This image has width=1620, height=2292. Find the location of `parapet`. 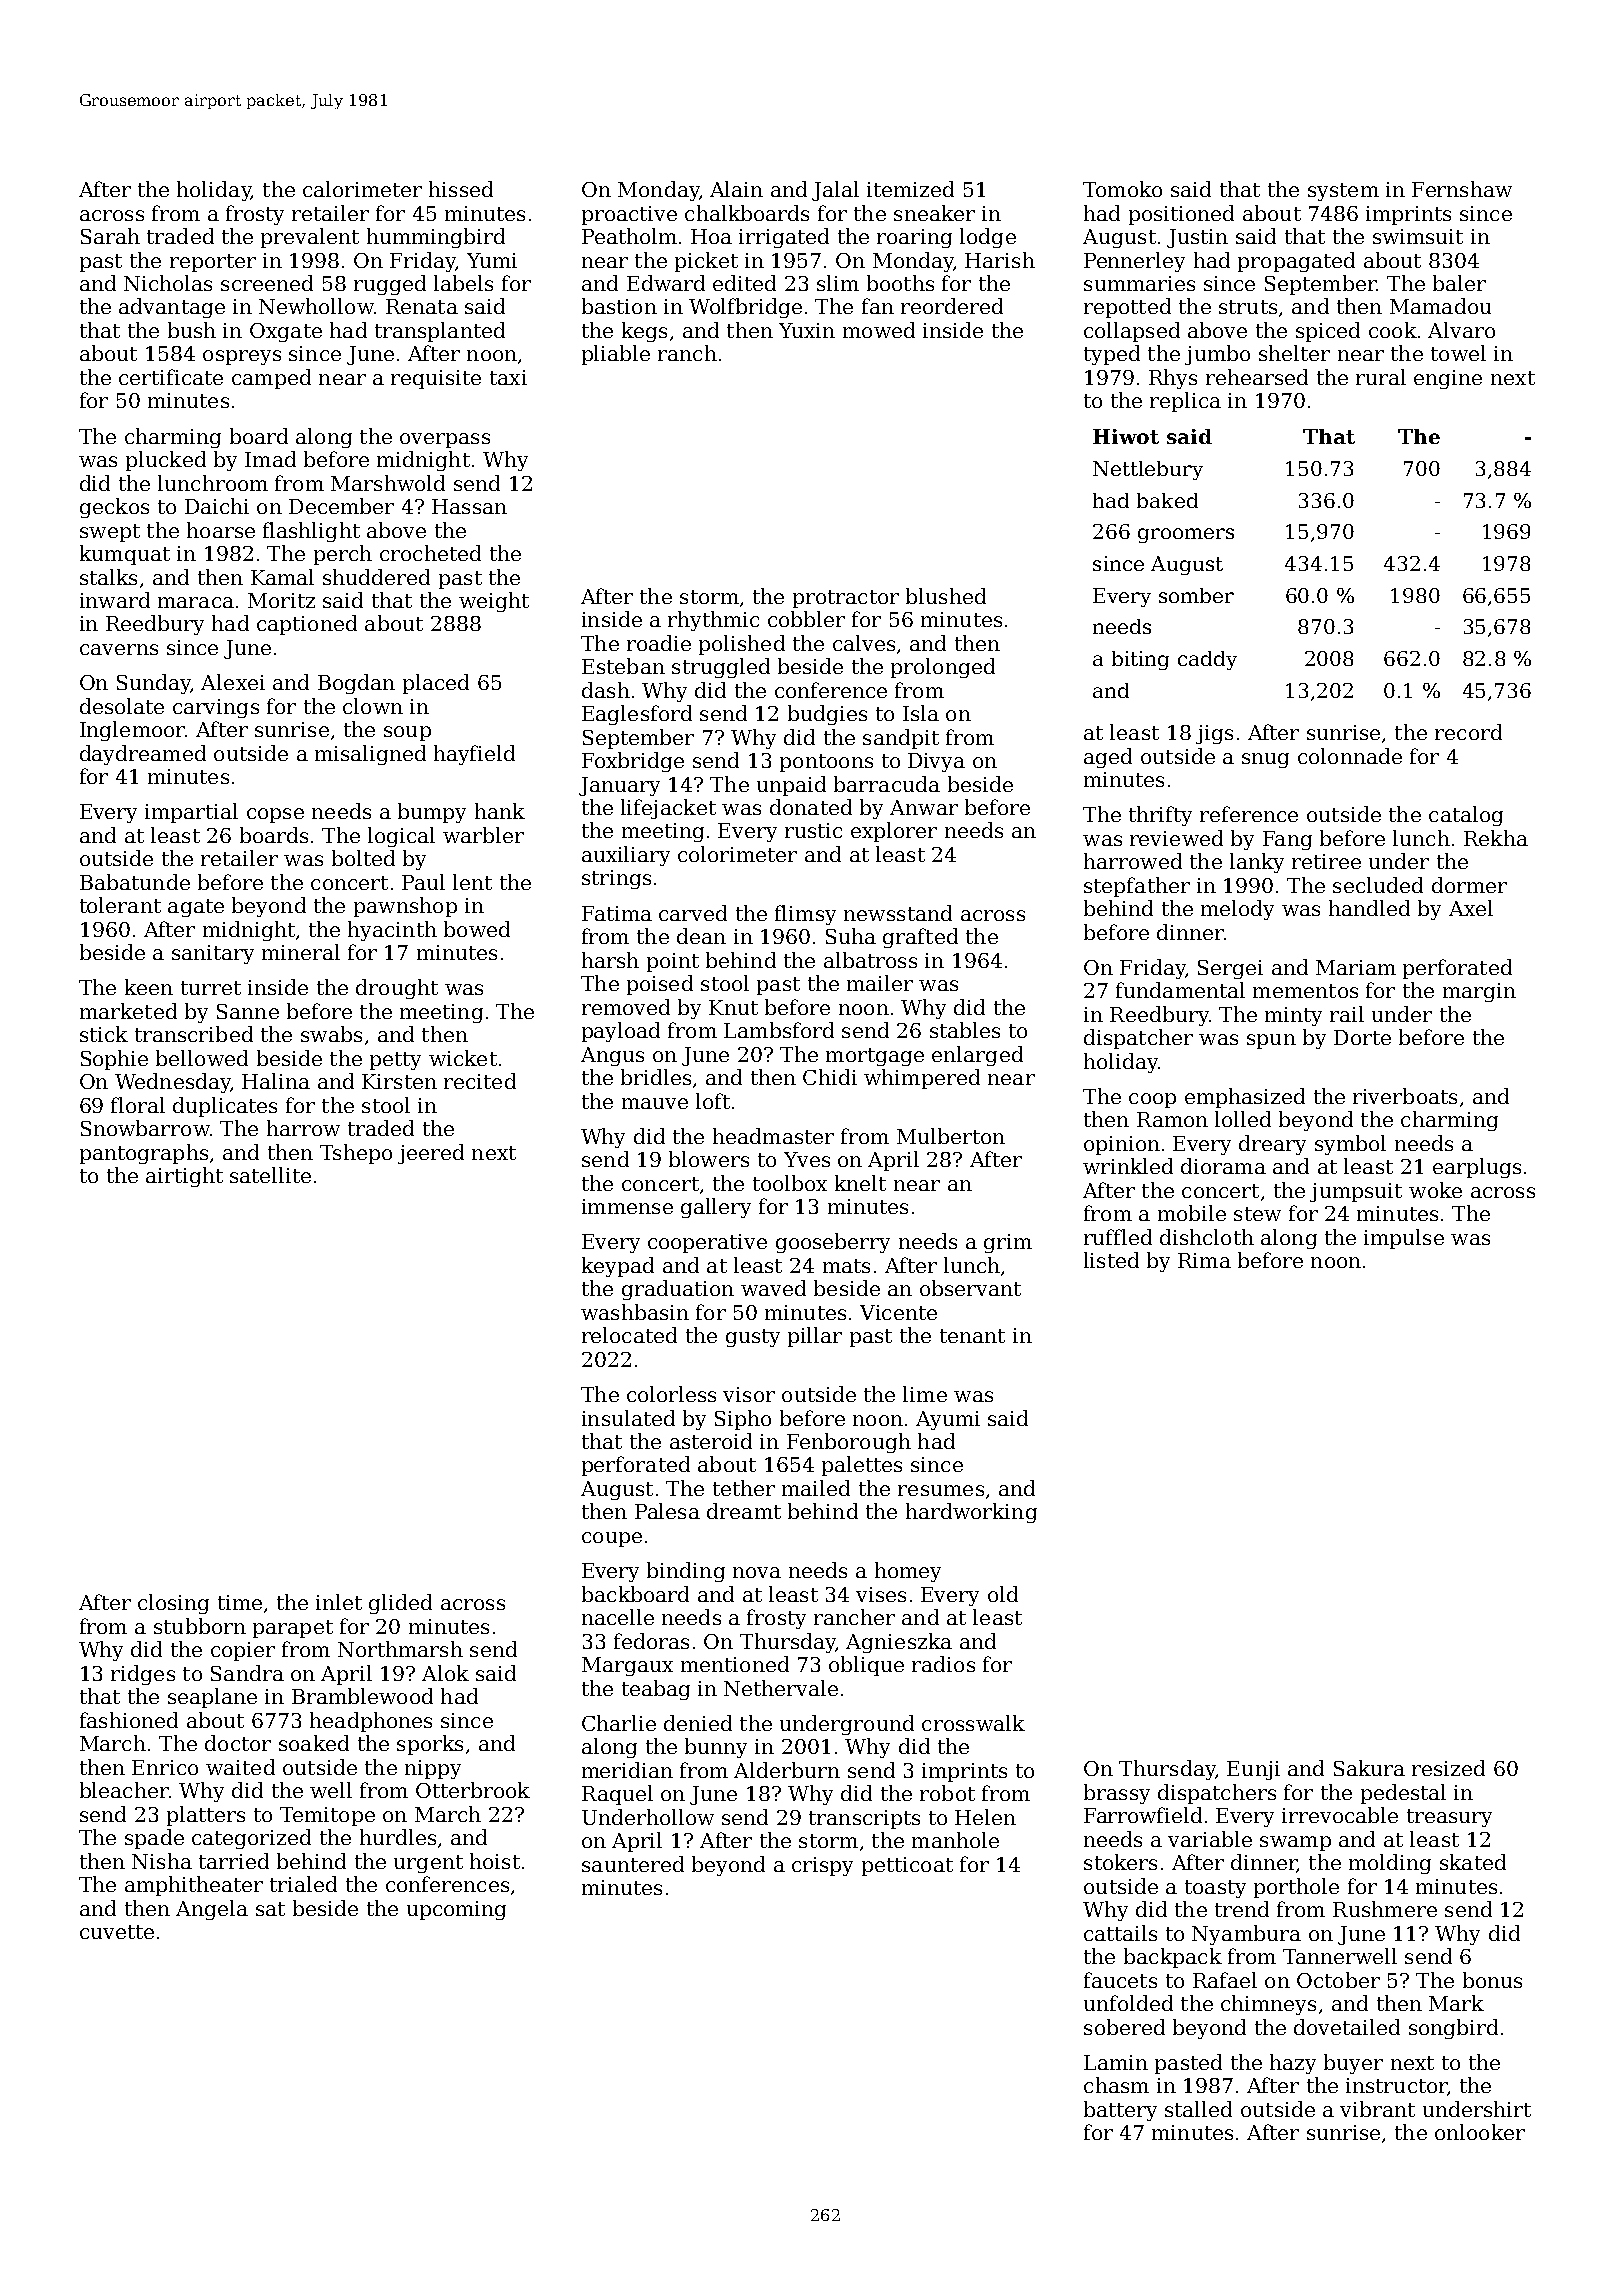

parapet is located at coordinates (293, 1629).
